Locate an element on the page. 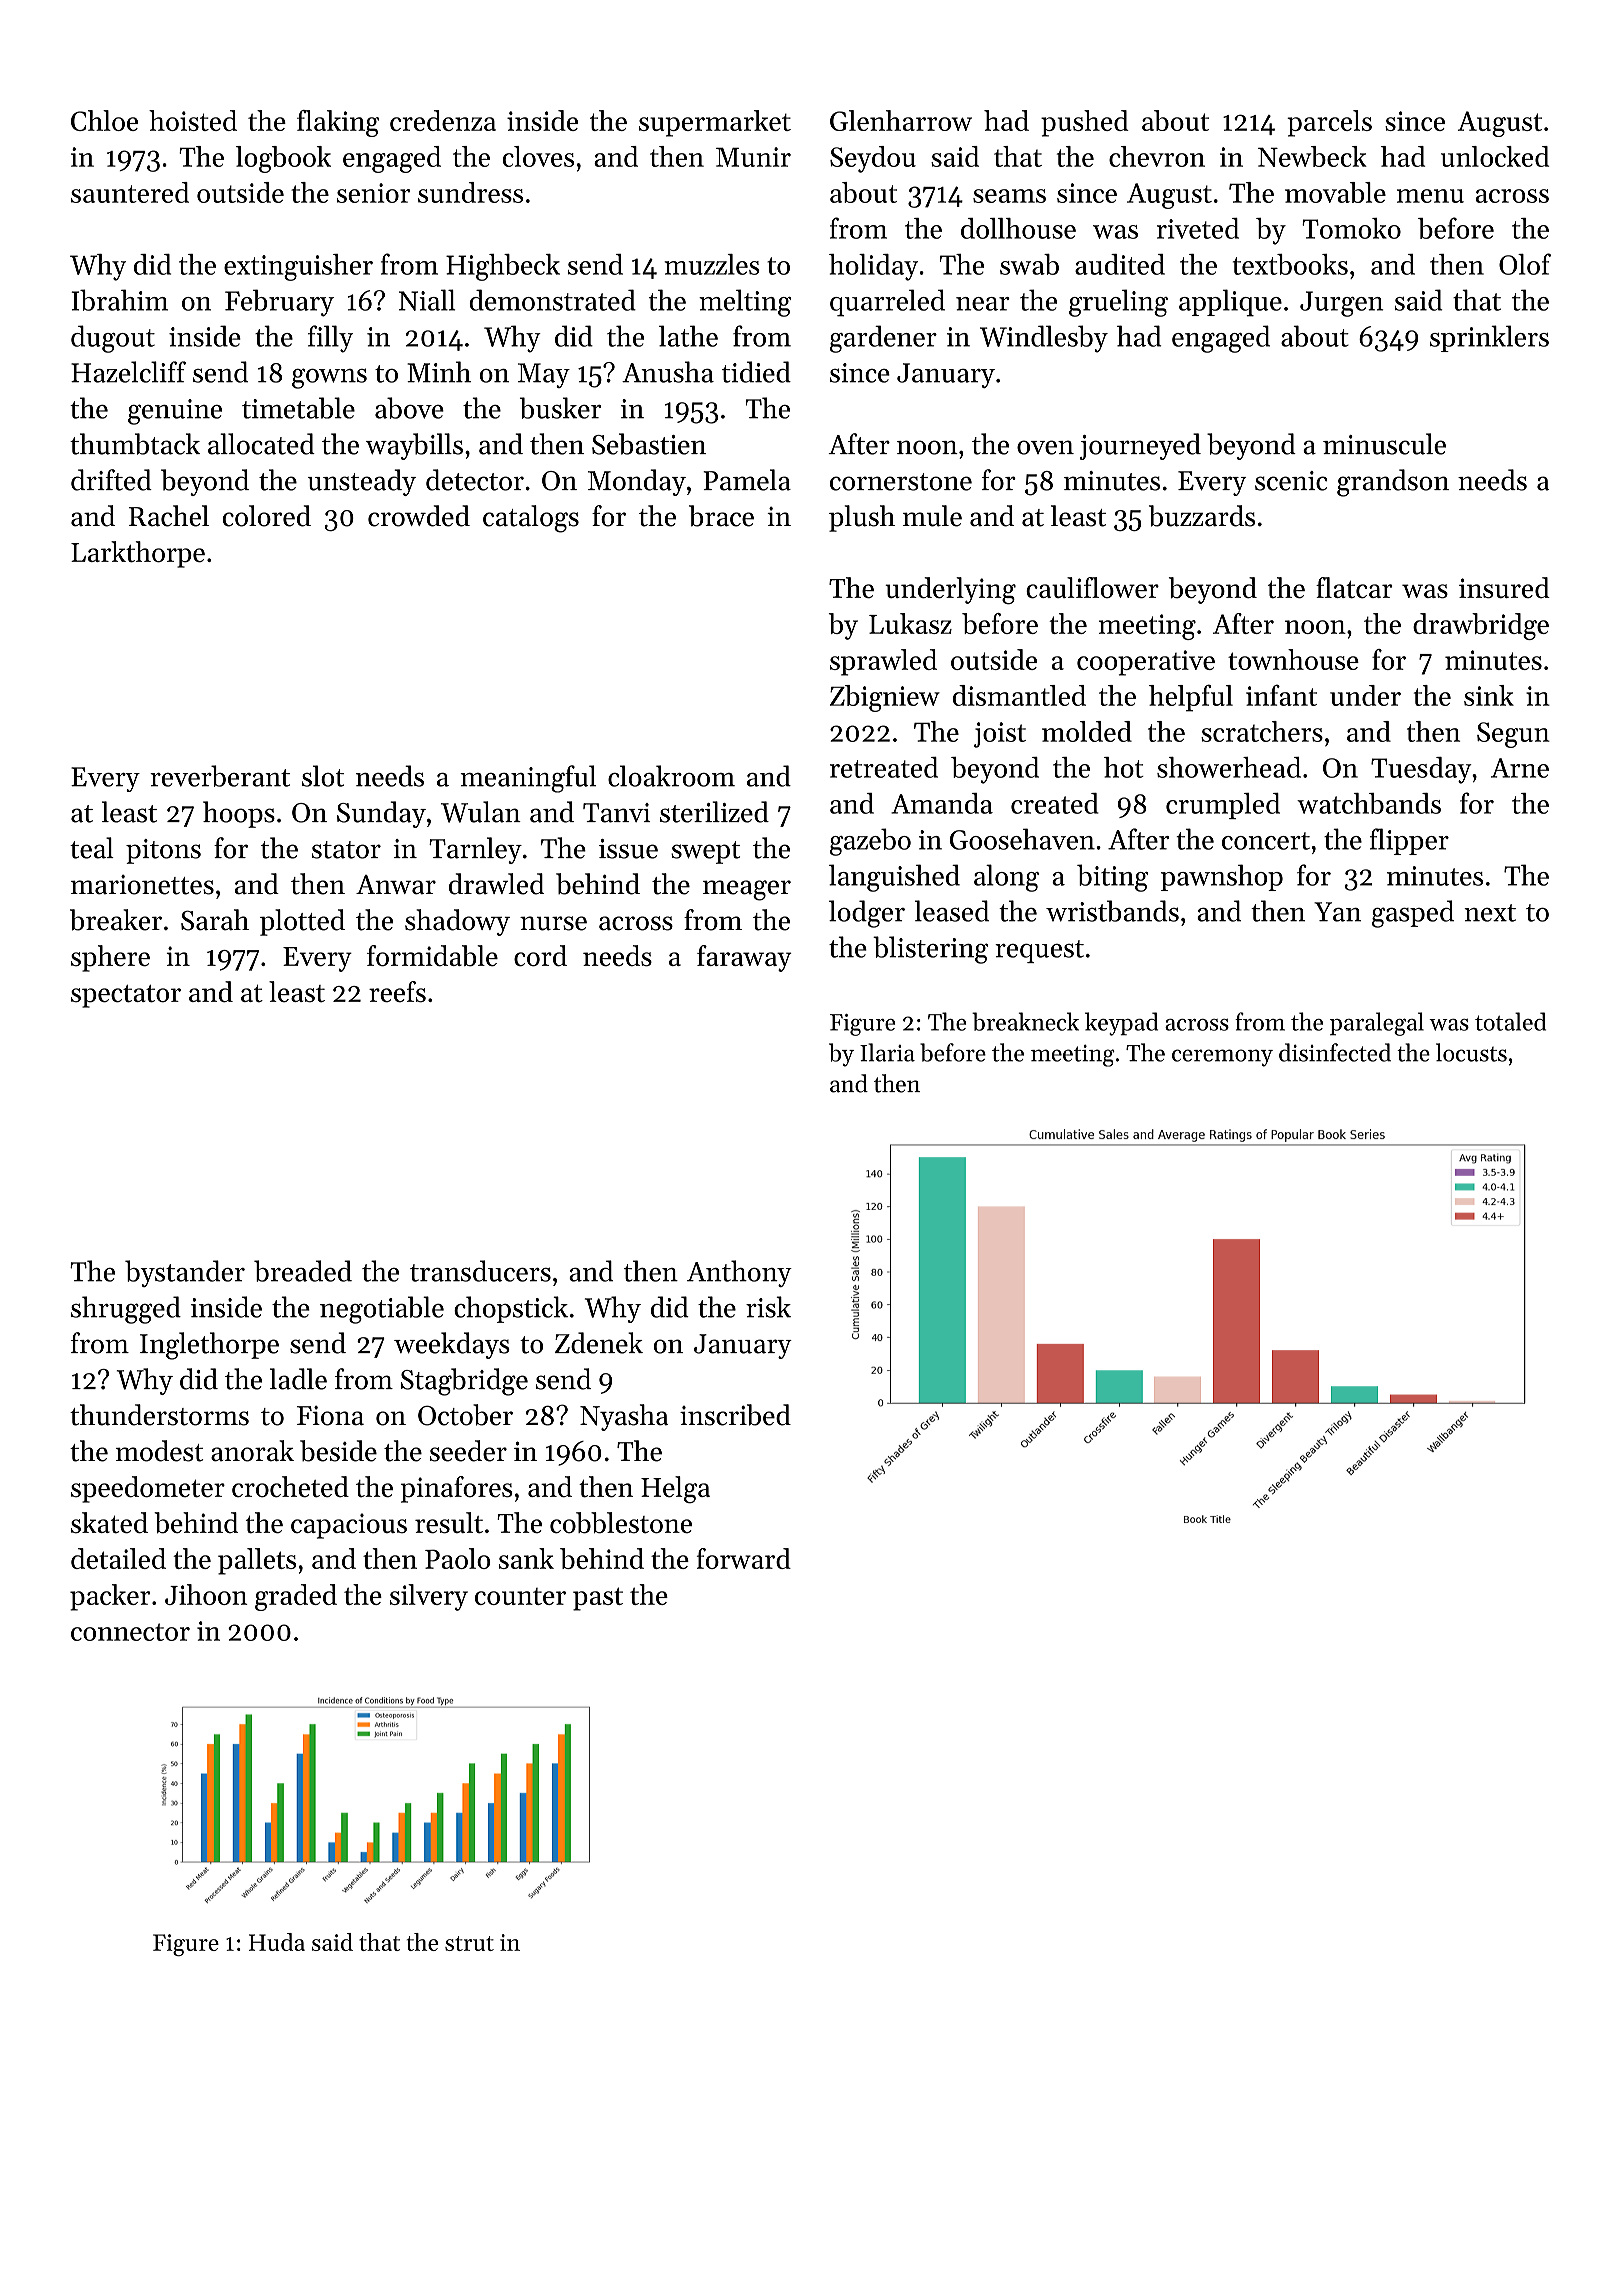  disinfected is located at coordinates (1335, 1052).
